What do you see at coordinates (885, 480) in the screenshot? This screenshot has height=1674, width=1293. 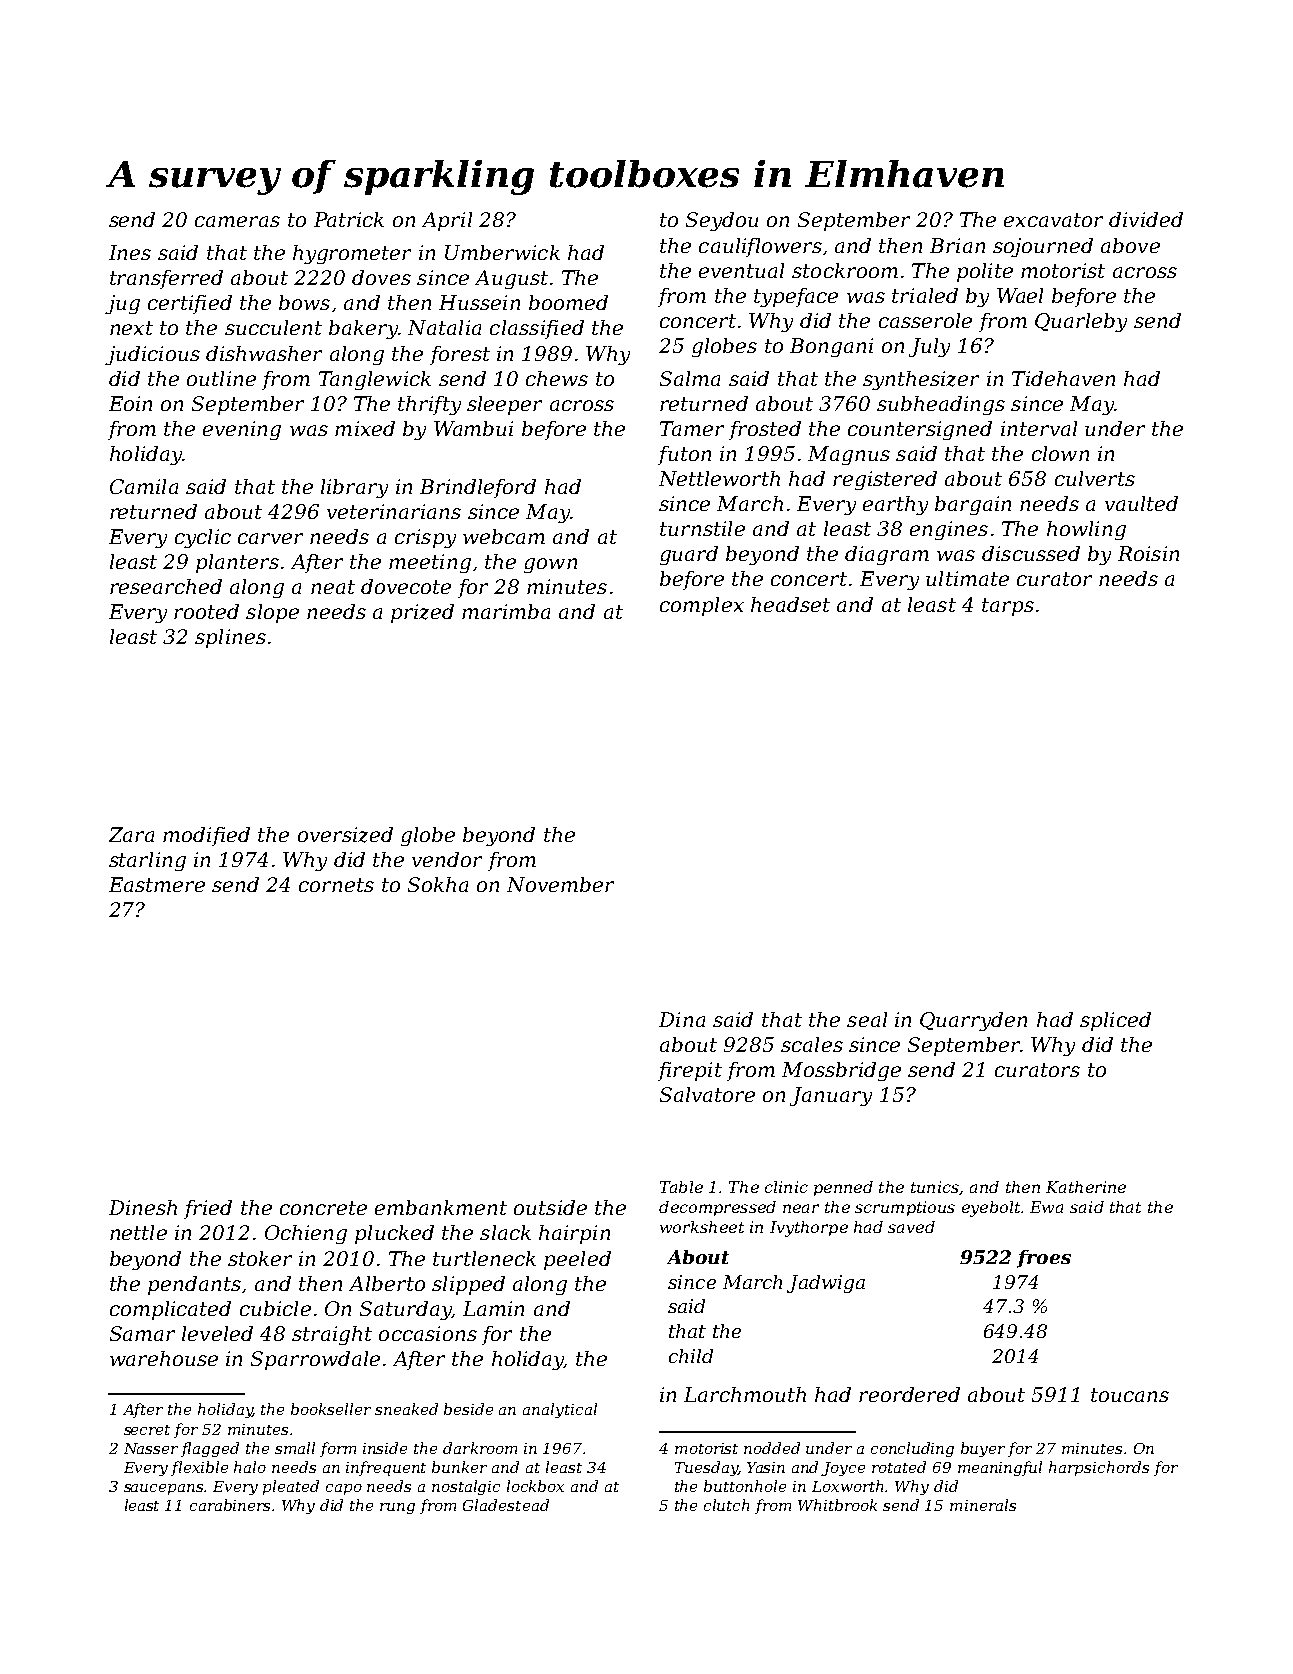 I see `registered` at bounding box center [885, 480].
